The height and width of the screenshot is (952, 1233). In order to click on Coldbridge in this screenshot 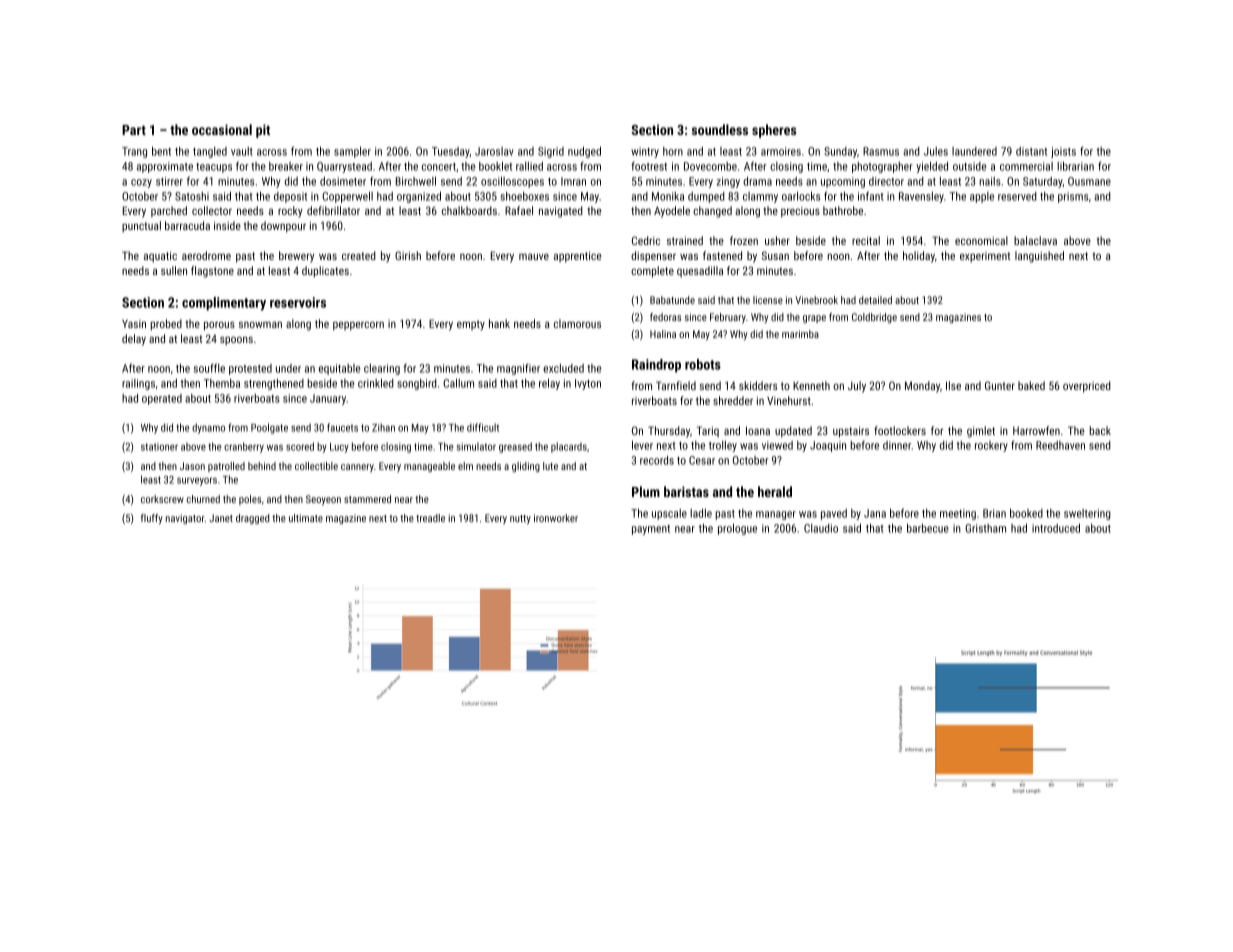, I will do `click(874, 318)`.
